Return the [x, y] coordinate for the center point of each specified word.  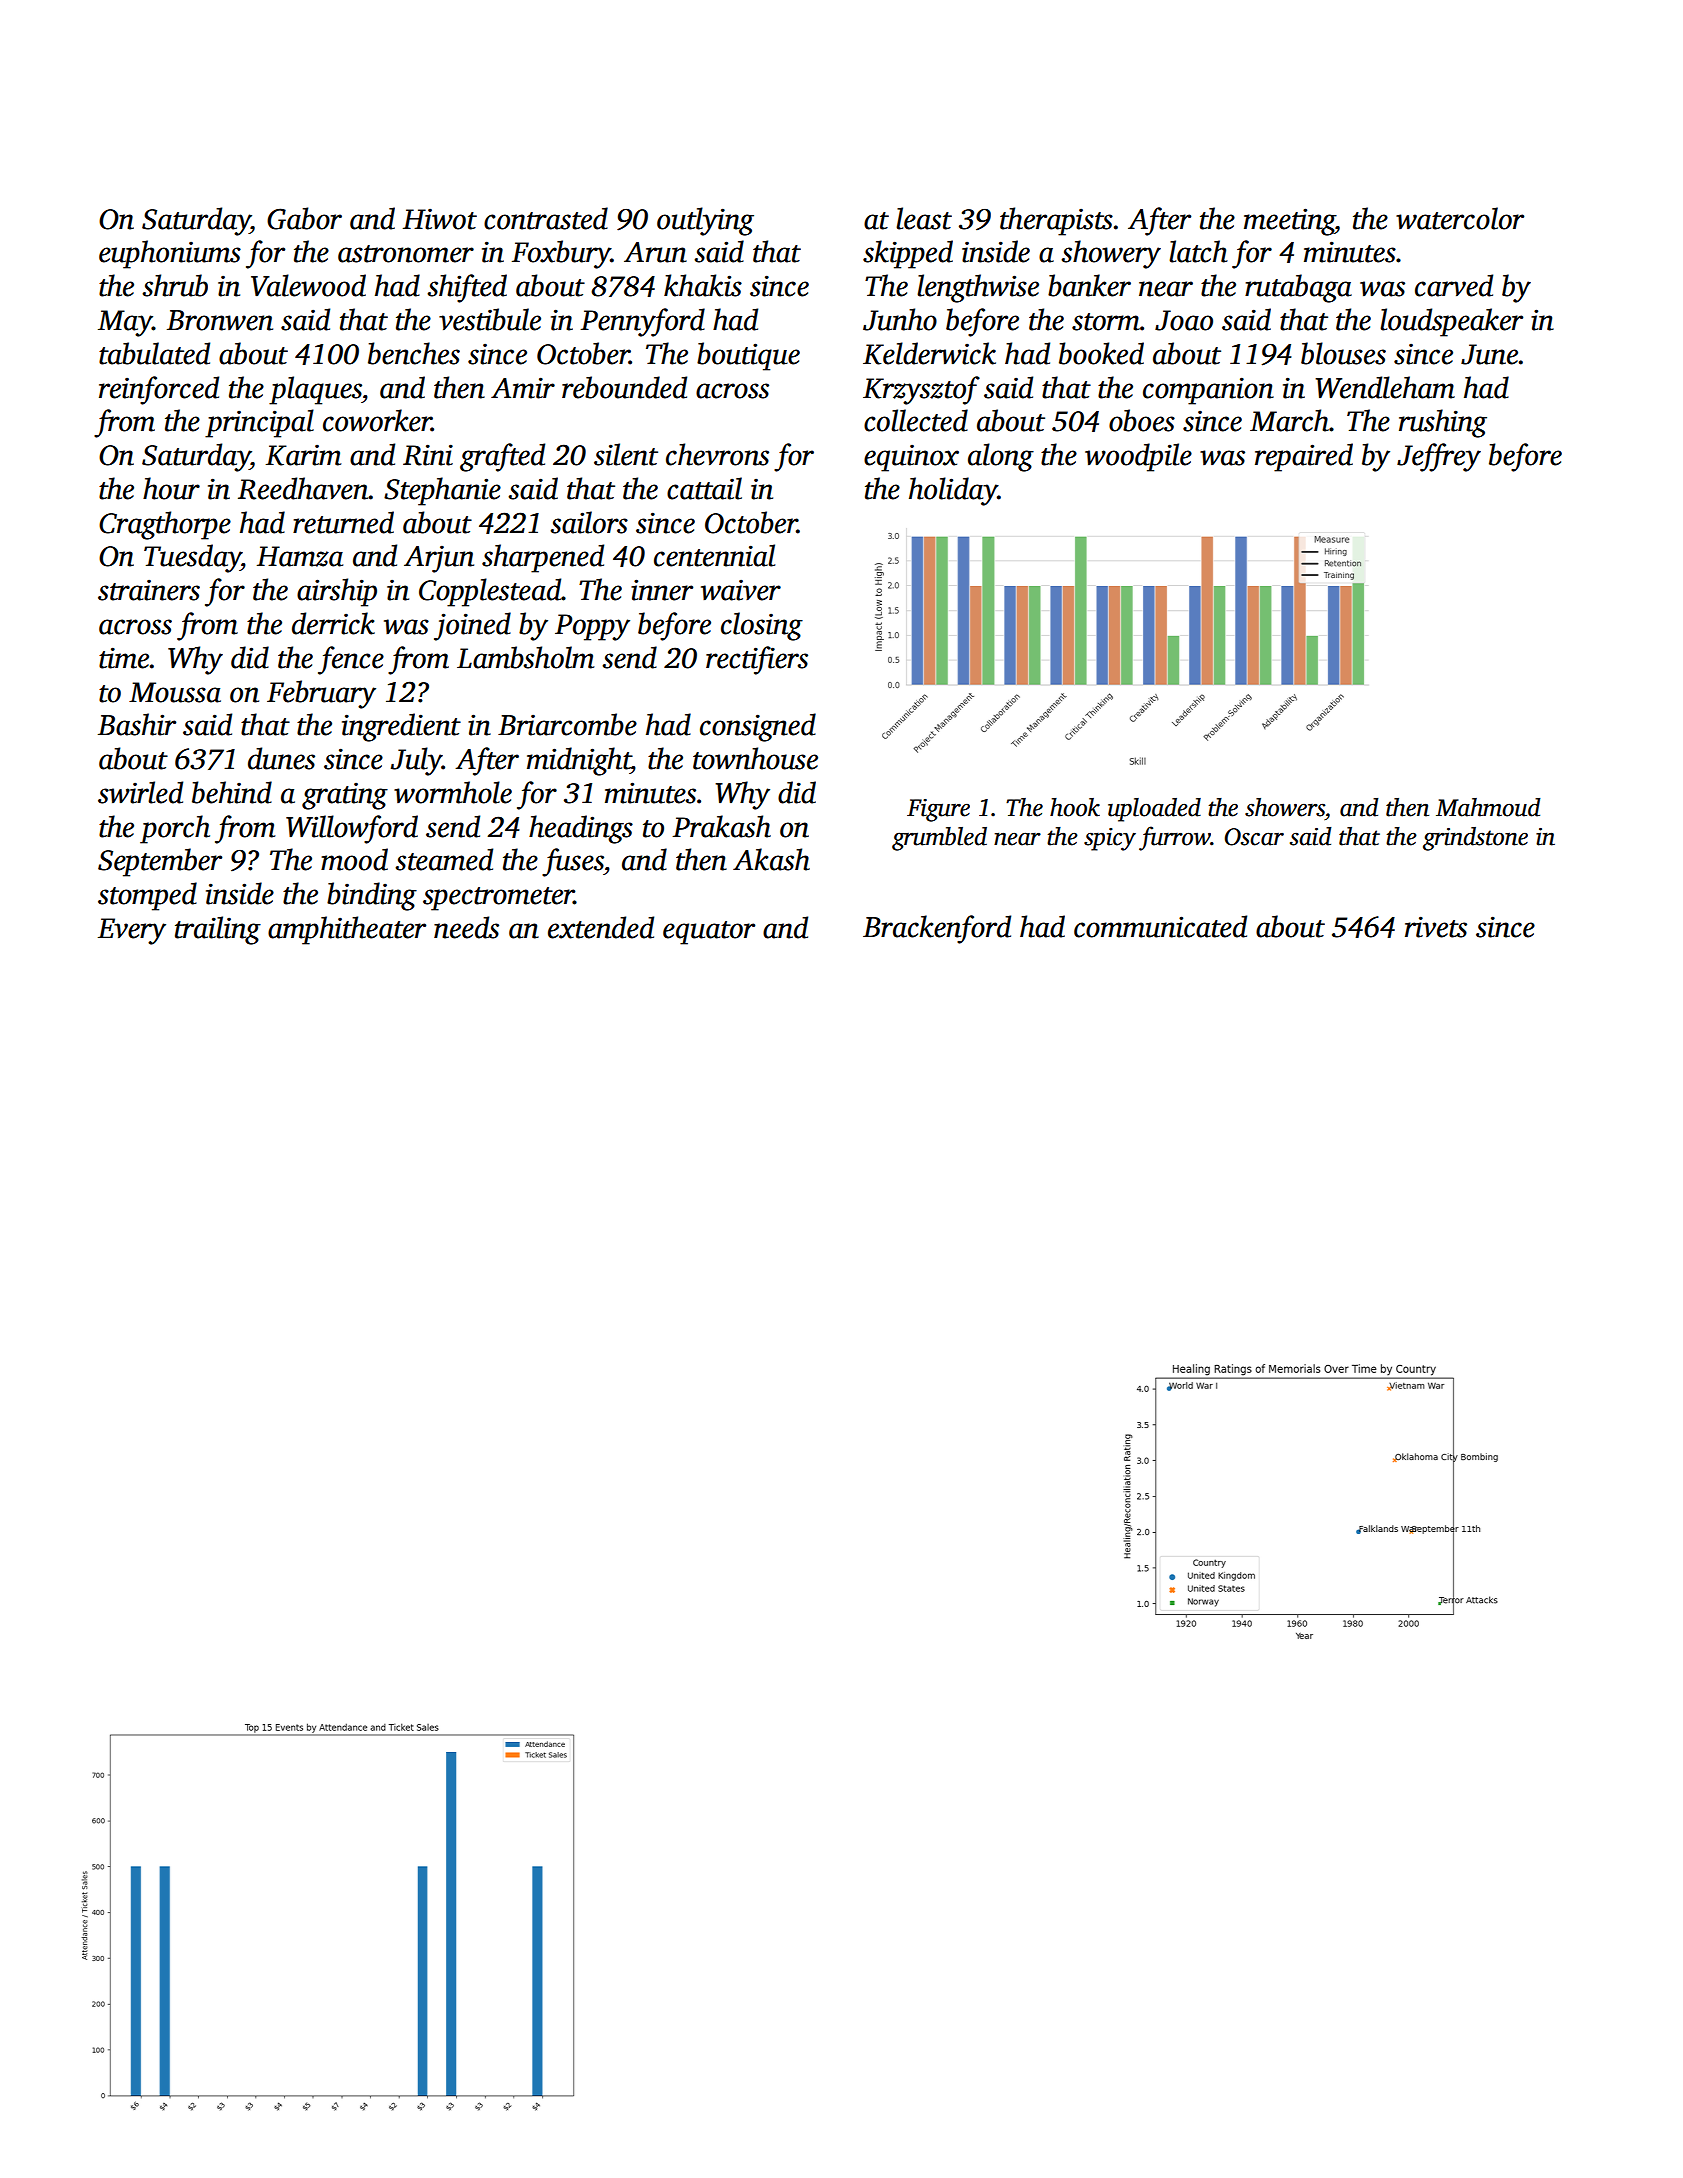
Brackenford [937, 929]
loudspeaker [1451, 322]
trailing [218, 930]
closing [762, 626]
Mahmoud [1488, 807]
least [924, 218]
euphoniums [170, 254]
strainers [149, 590]
